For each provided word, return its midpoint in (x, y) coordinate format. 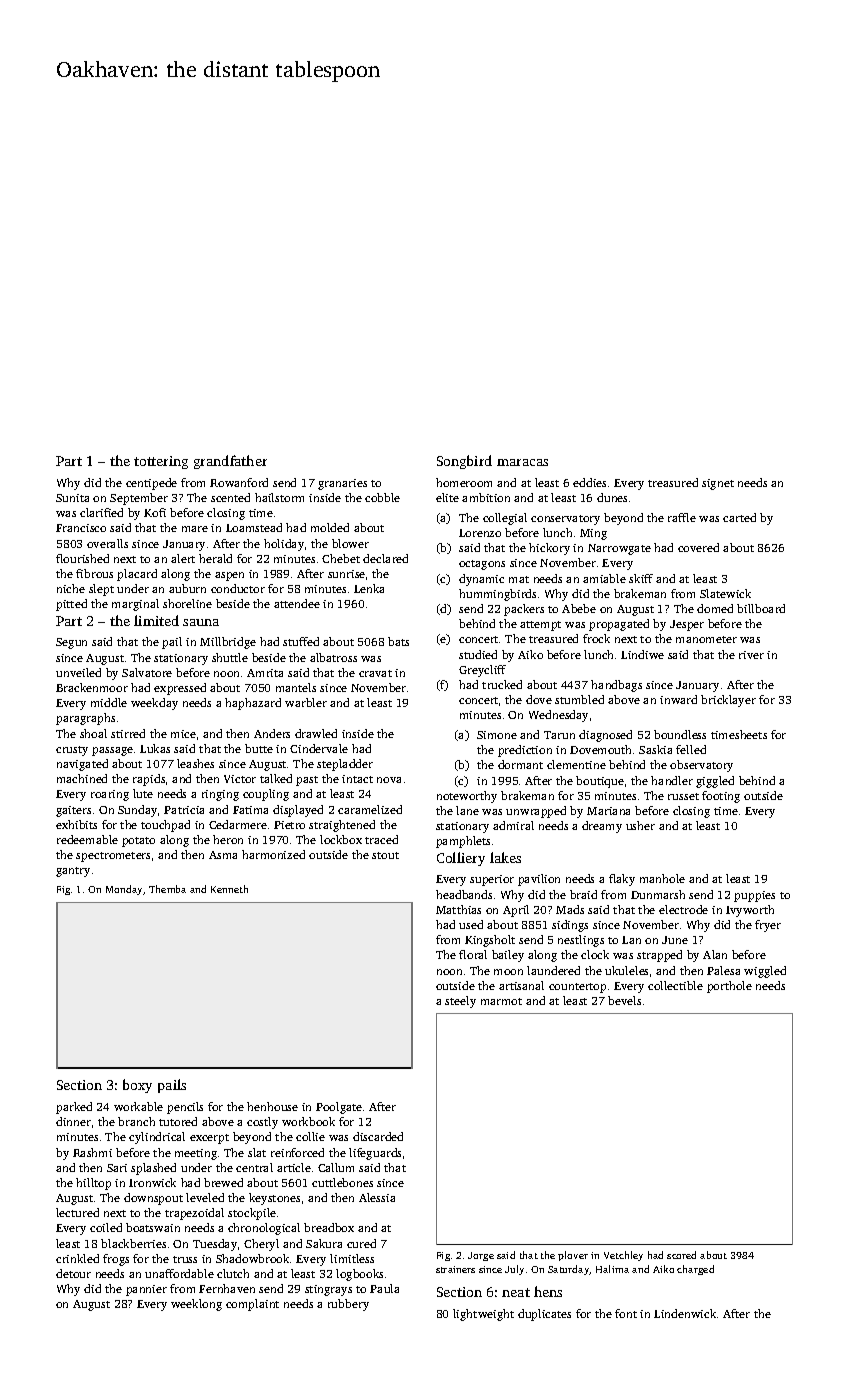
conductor (238, 588)
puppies (754, 896)
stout (385, 855)
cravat (375, 673)
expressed (180, 689)
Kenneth (229, 889)
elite (447, 497)
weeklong (196, 1305)
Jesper (687, 625)
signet (718, 484)
